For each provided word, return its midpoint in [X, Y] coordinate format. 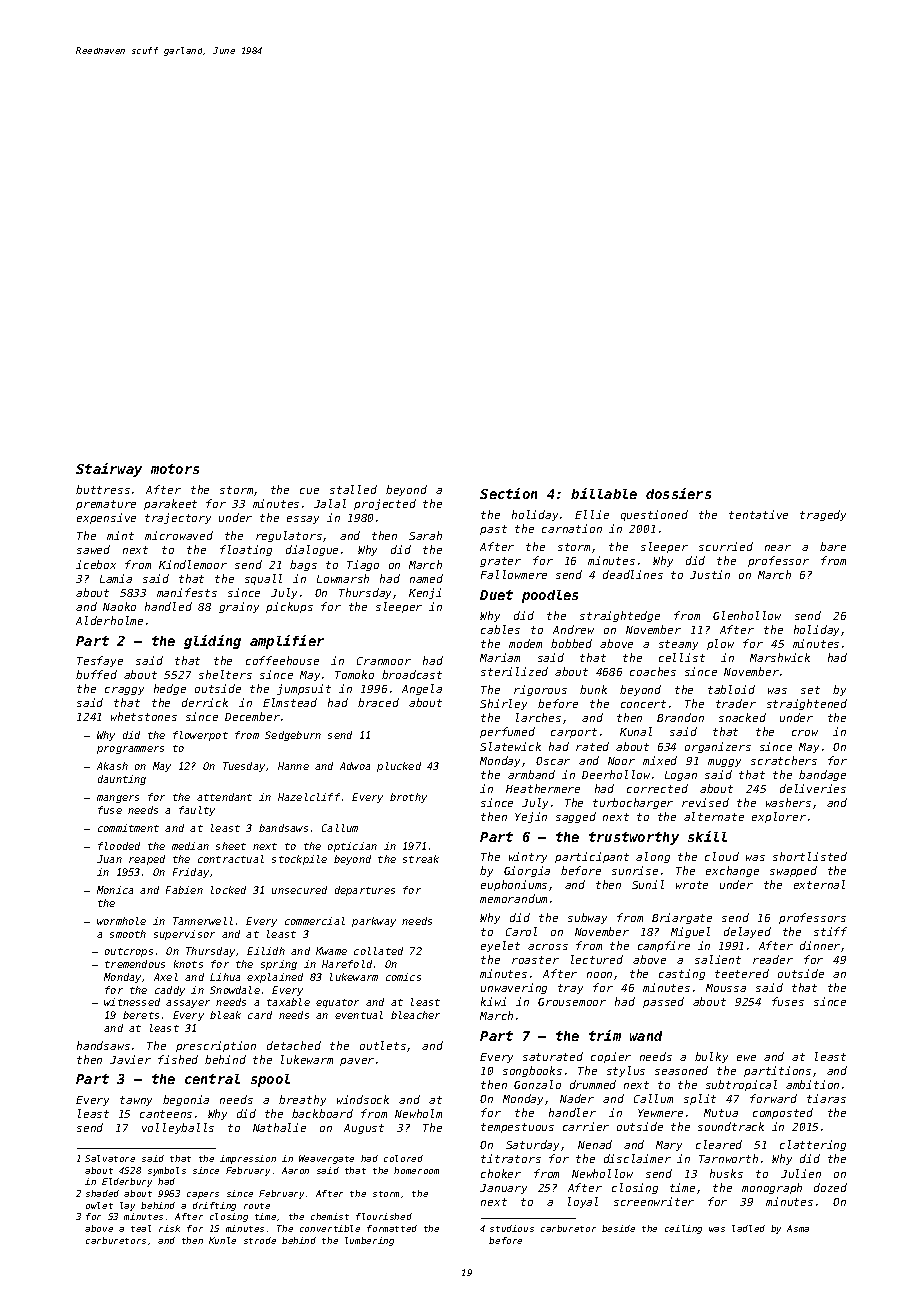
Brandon [680, 717]
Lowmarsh [343, 578]
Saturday [532, 1145]
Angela [422, 689]
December [252, 716]
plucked [399, 767]
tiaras [826, 1098]
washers [788, 802]
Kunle [222, 1240]
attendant [224, 797]
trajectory [178, 518]
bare [833, 546]
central [212, 1079]
